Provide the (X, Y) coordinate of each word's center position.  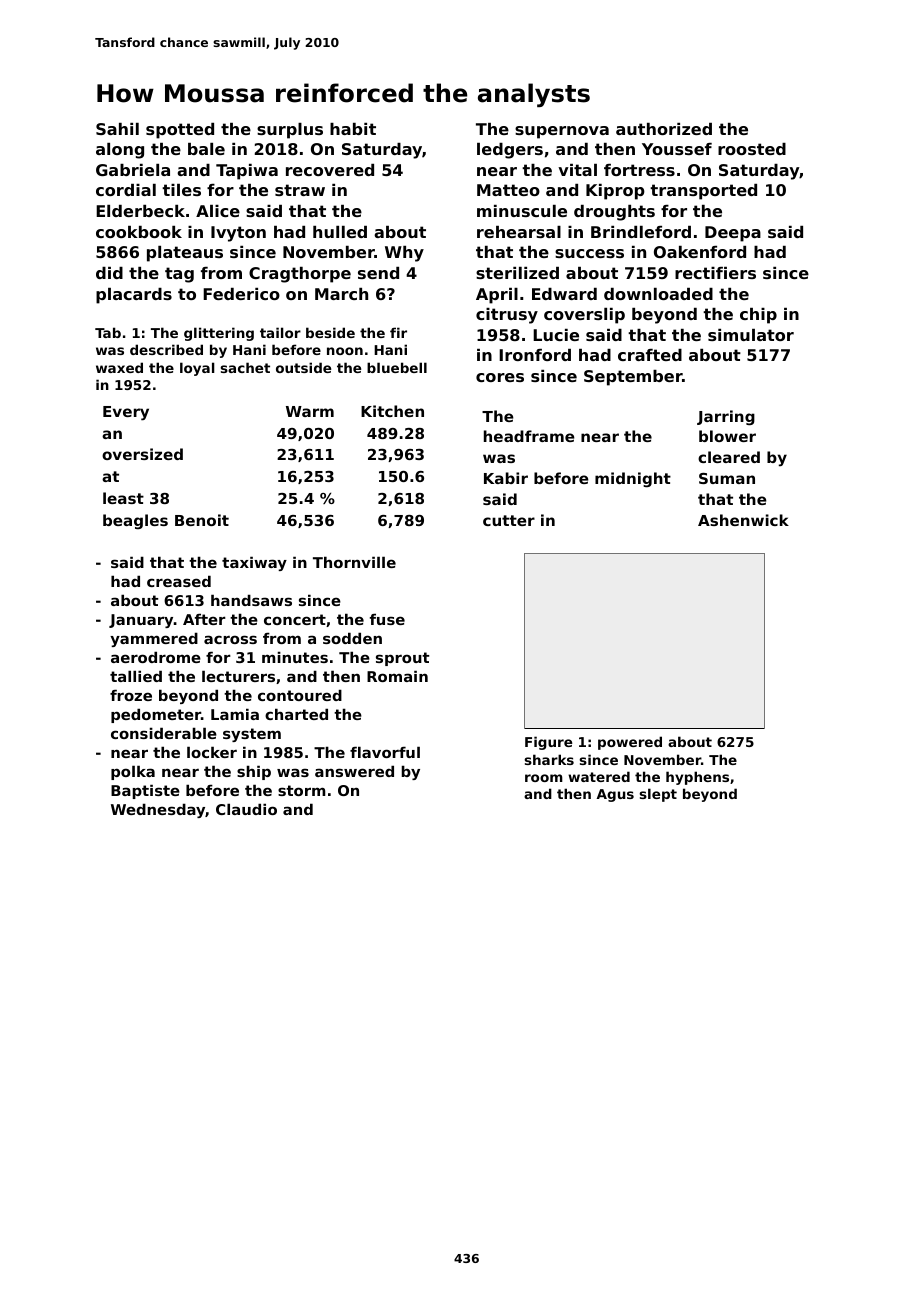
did (109, 273)
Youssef (677, 149)
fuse (387, 619)
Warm (310, 411)
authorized (664, 129)
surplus (290, 131)
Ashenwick (743, 520)
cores (500, 377)
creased (179, 581)
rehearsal (519, 232)
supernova (562, 132)
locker (212, 752)
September (633, 378)
